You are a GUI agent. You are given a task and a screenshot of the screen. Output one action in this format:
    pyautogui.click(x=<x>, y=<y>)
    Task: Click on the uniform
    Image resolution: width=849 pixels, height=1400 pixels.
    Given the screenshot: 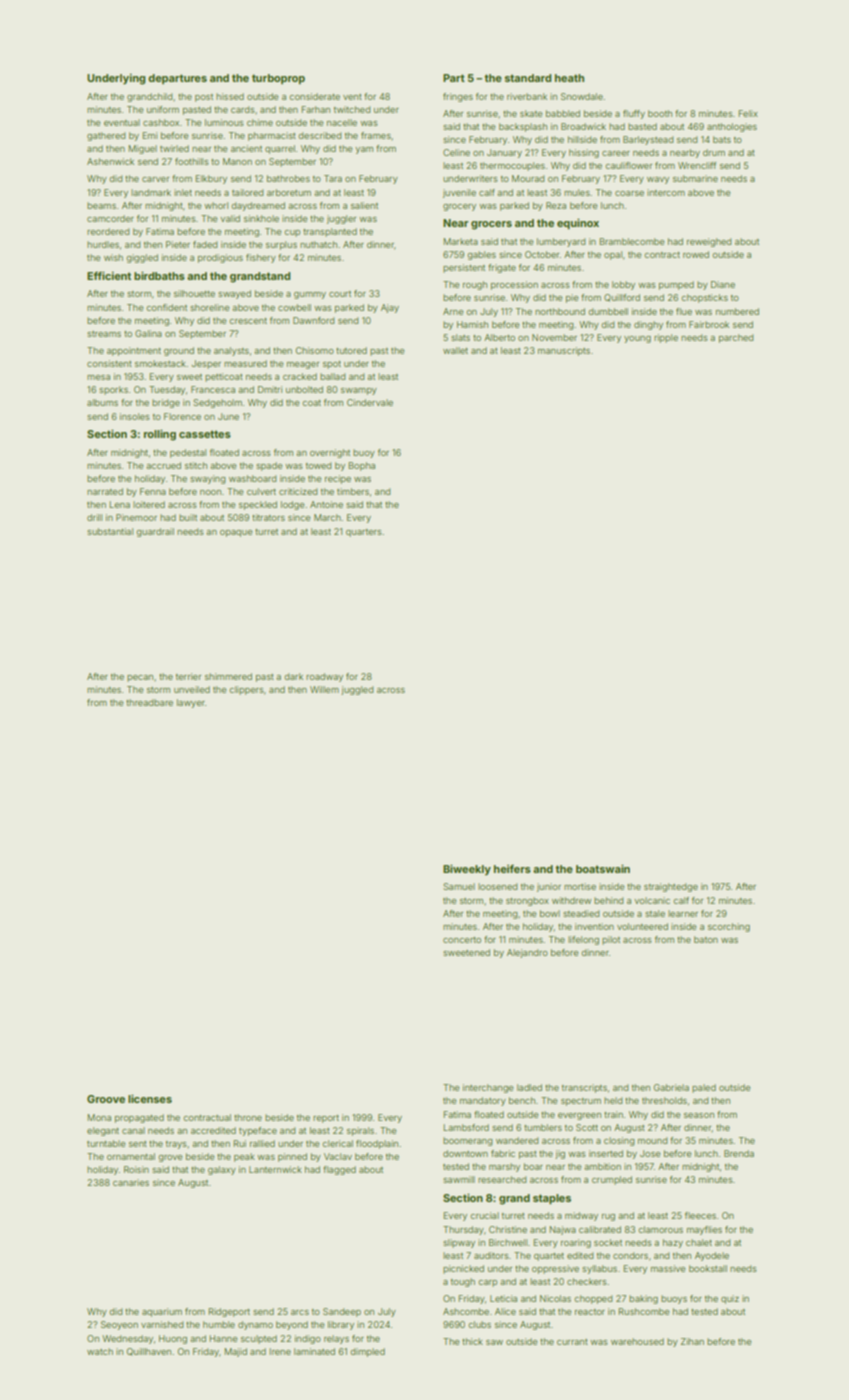 What is the action you would take?
    pyautogui.click(x=163, y=109)
